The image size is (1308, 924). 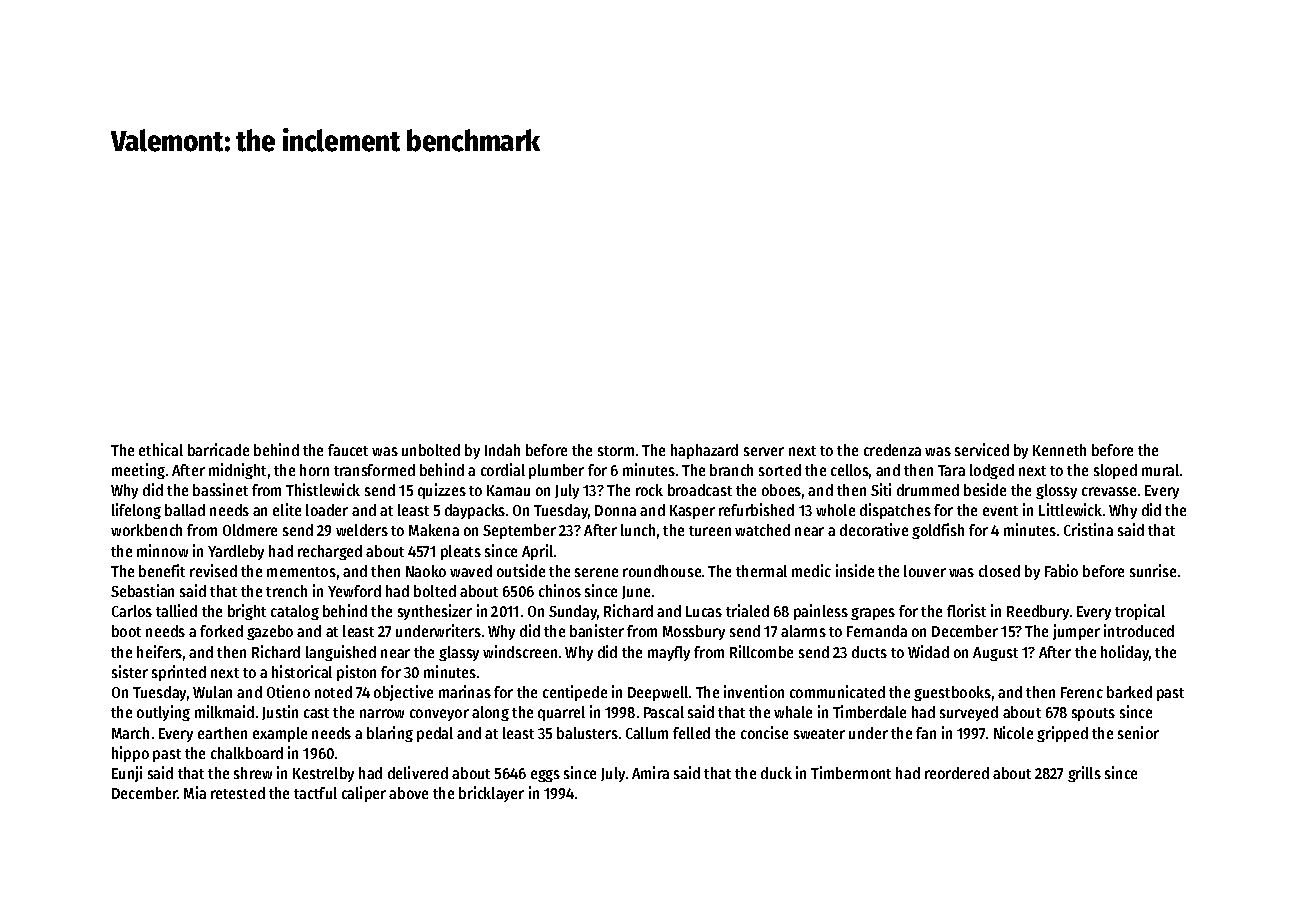 I want to click on meeting, so click(x=138, y=471).
